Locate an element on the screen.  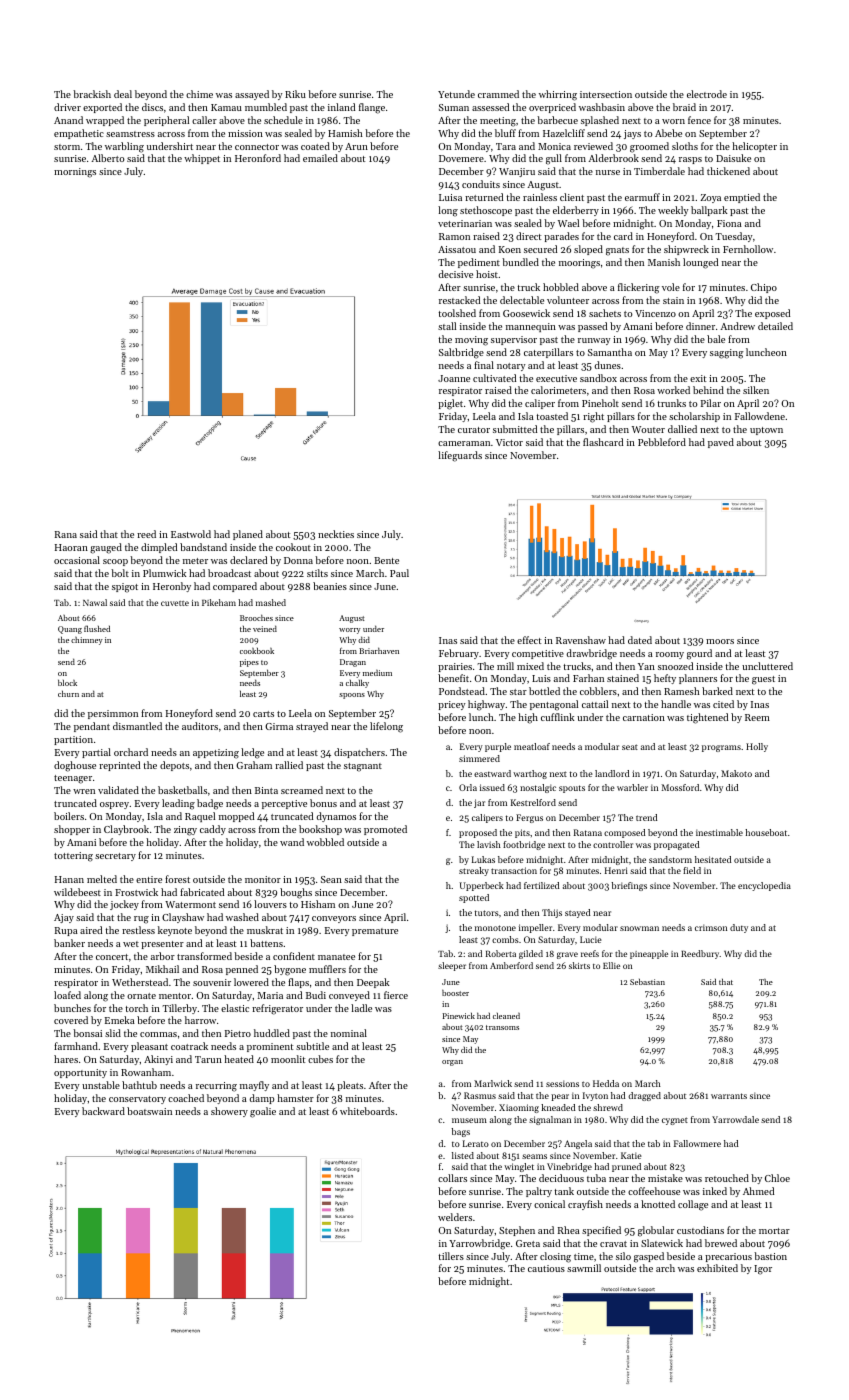
boatswain is located at coordinates (149, 1111).
